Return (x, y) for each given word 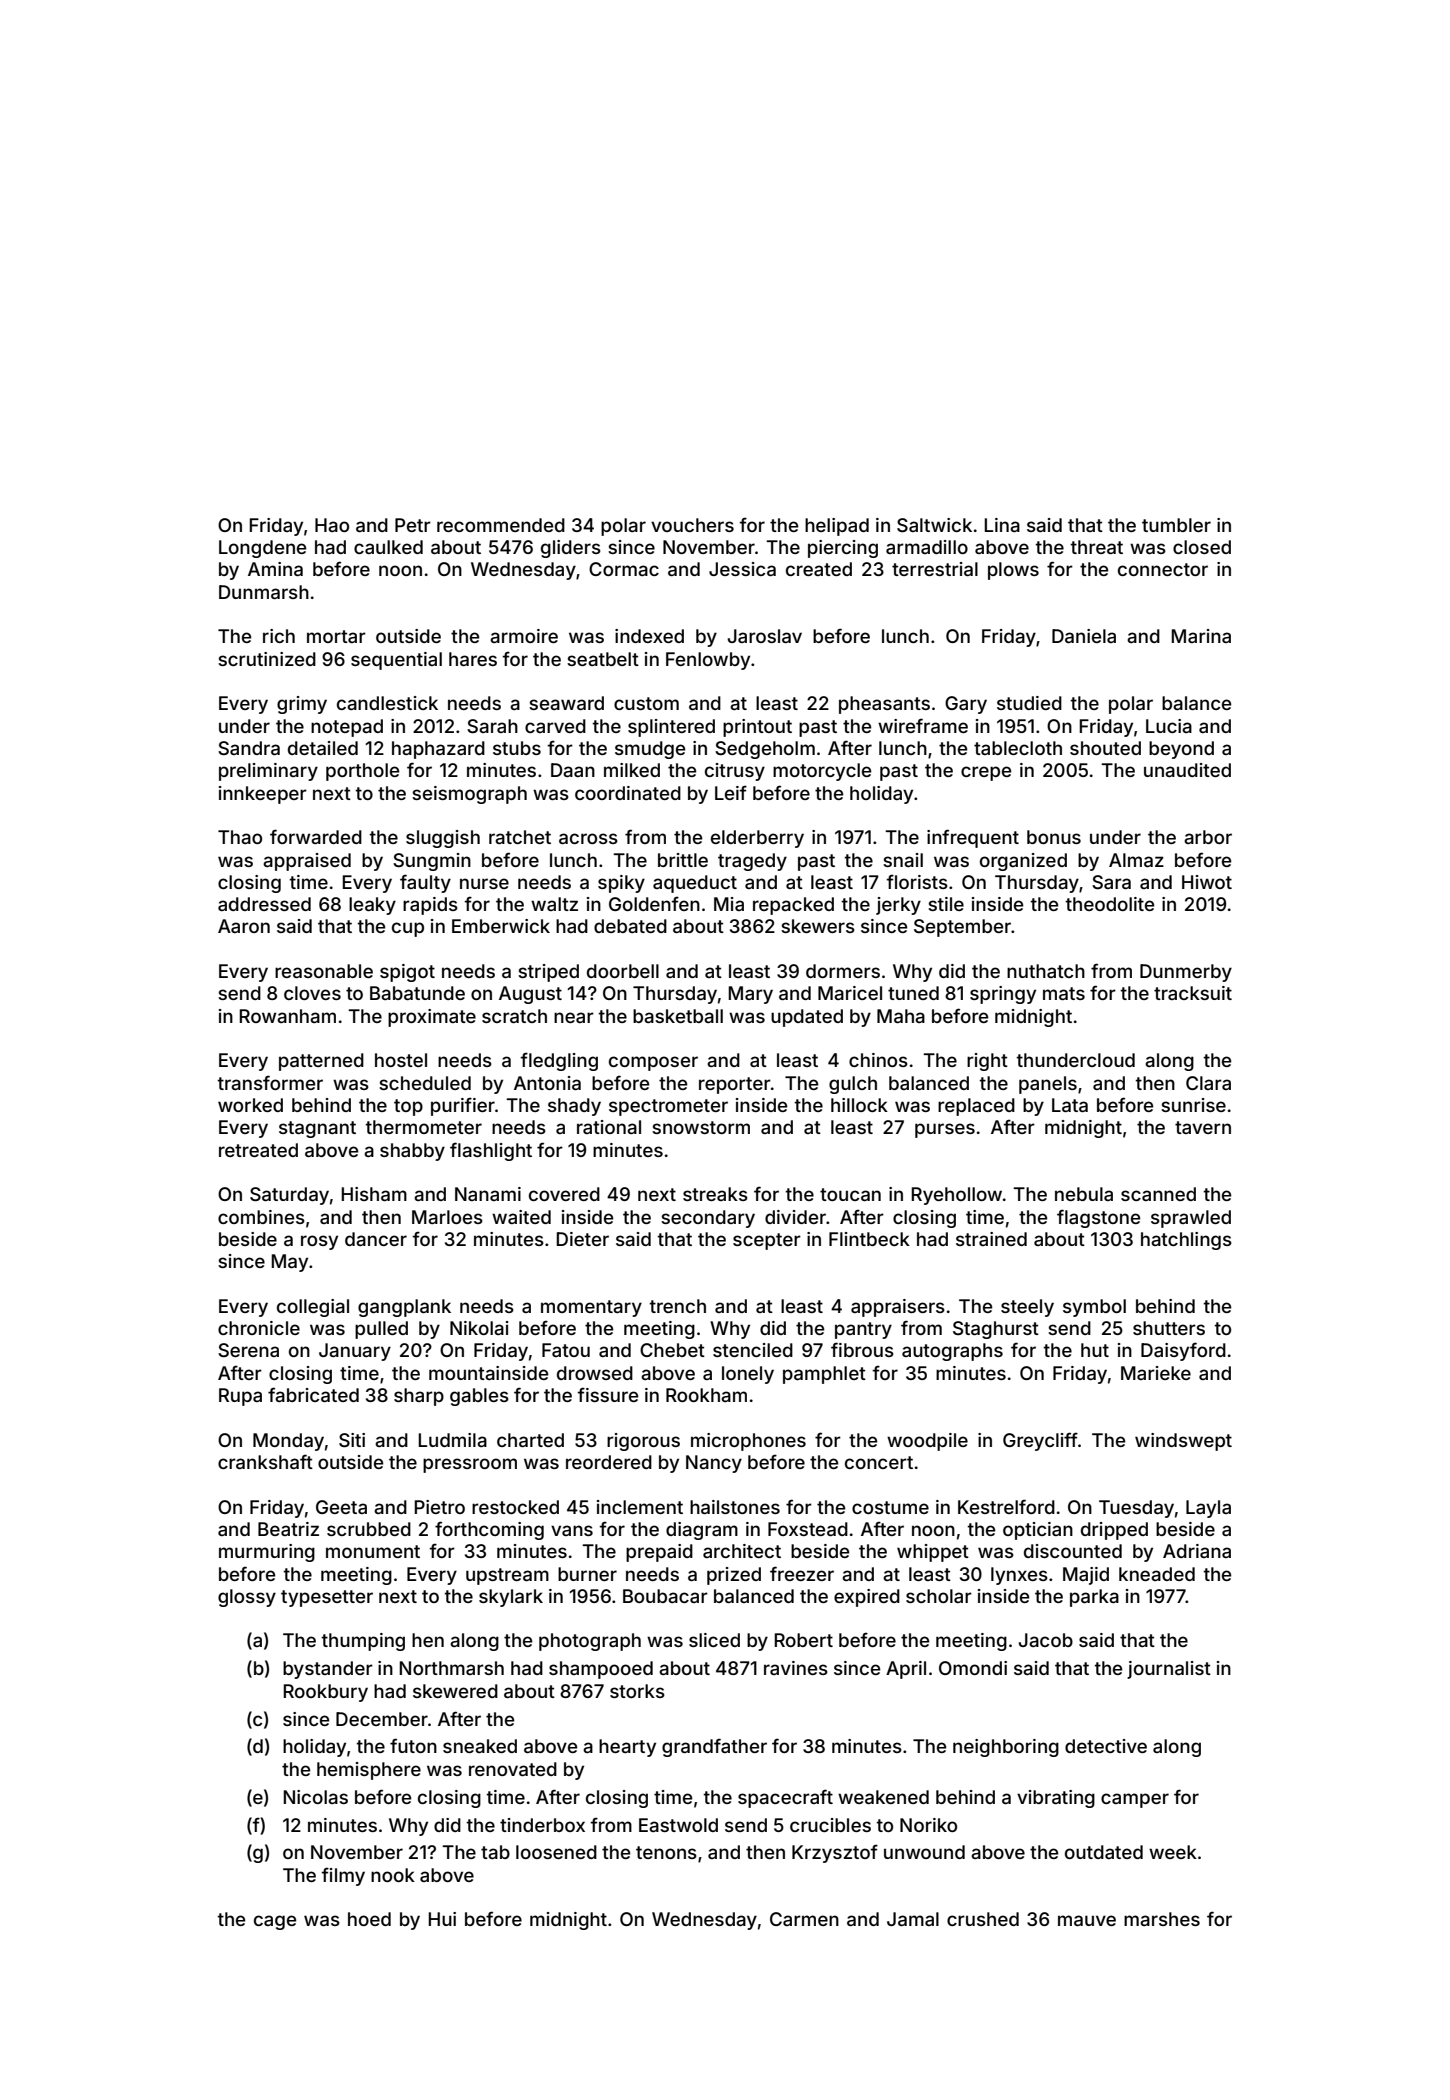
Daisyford (1183, 1351)
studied (1029, 703)
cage (275, 1922)
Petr (413, 525)
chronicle (259, 1328)
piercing (843, 549)
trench (678, 1306)
